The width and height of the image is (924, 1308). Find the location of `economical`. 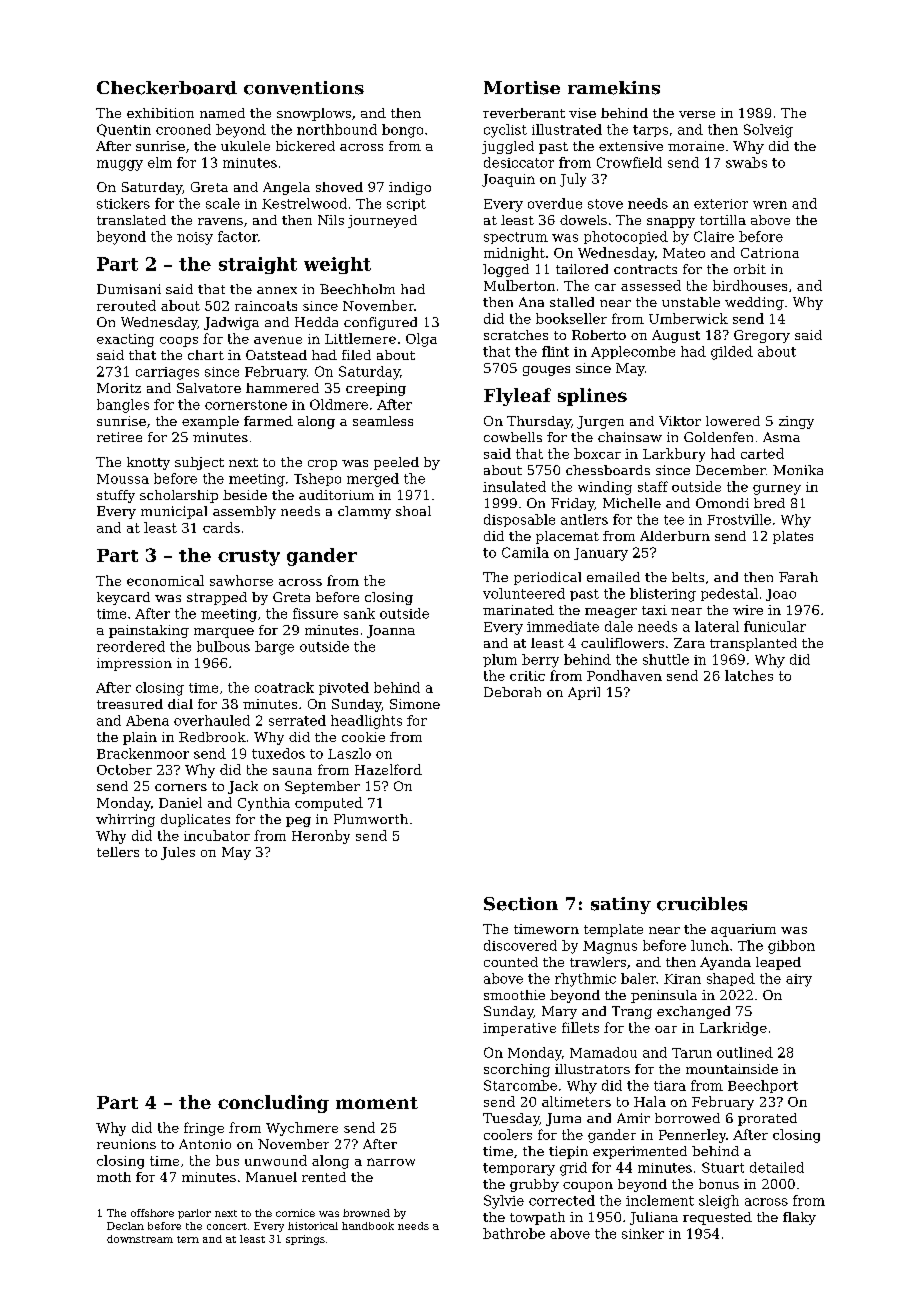

economical is located at coordinates (165, 580).
